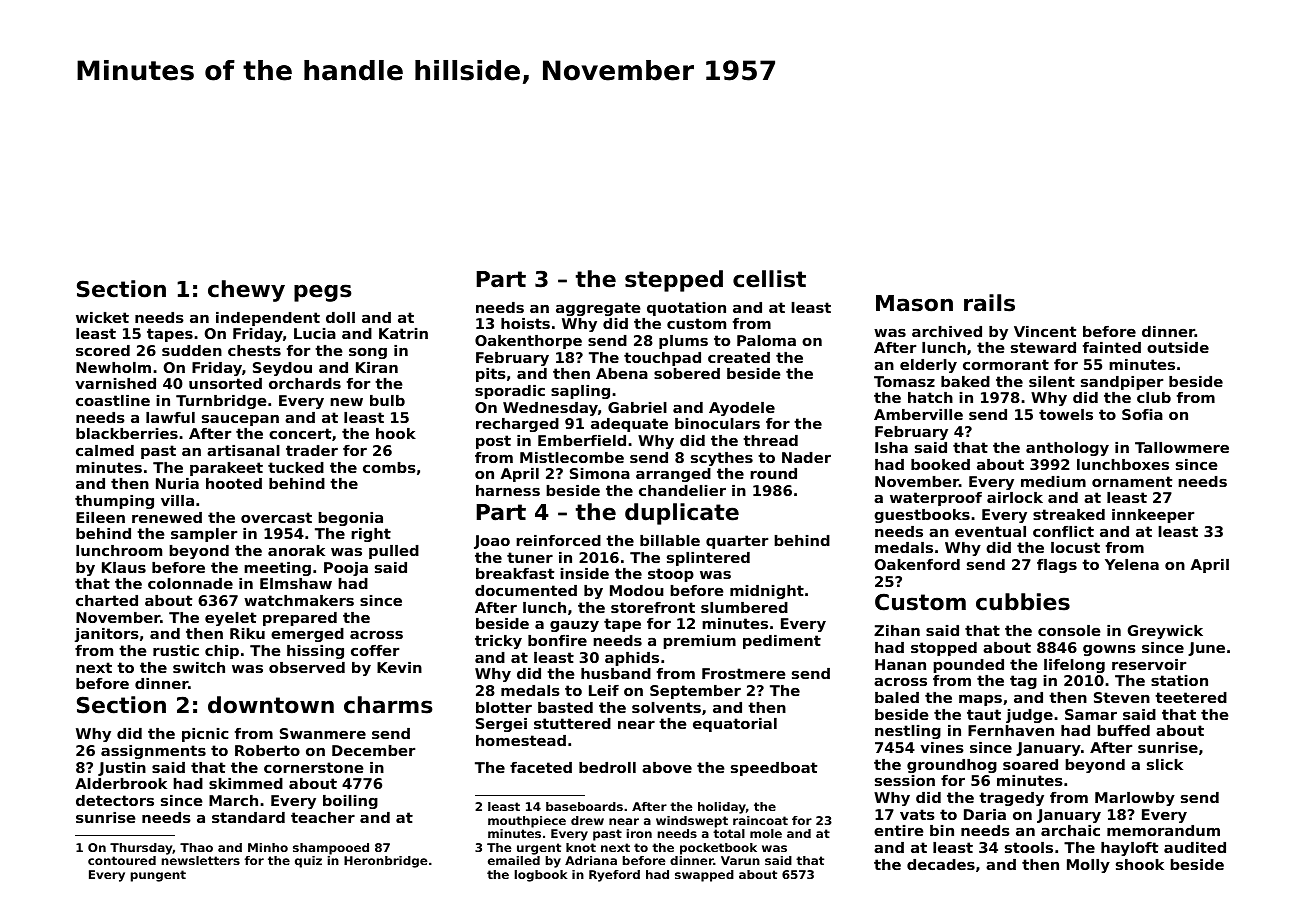 This screenshot has width=1308, height=924. What do you see at coordinates (682, 490) in the screenshot?
I see `chandelier` at bounding box center [682, 490].
